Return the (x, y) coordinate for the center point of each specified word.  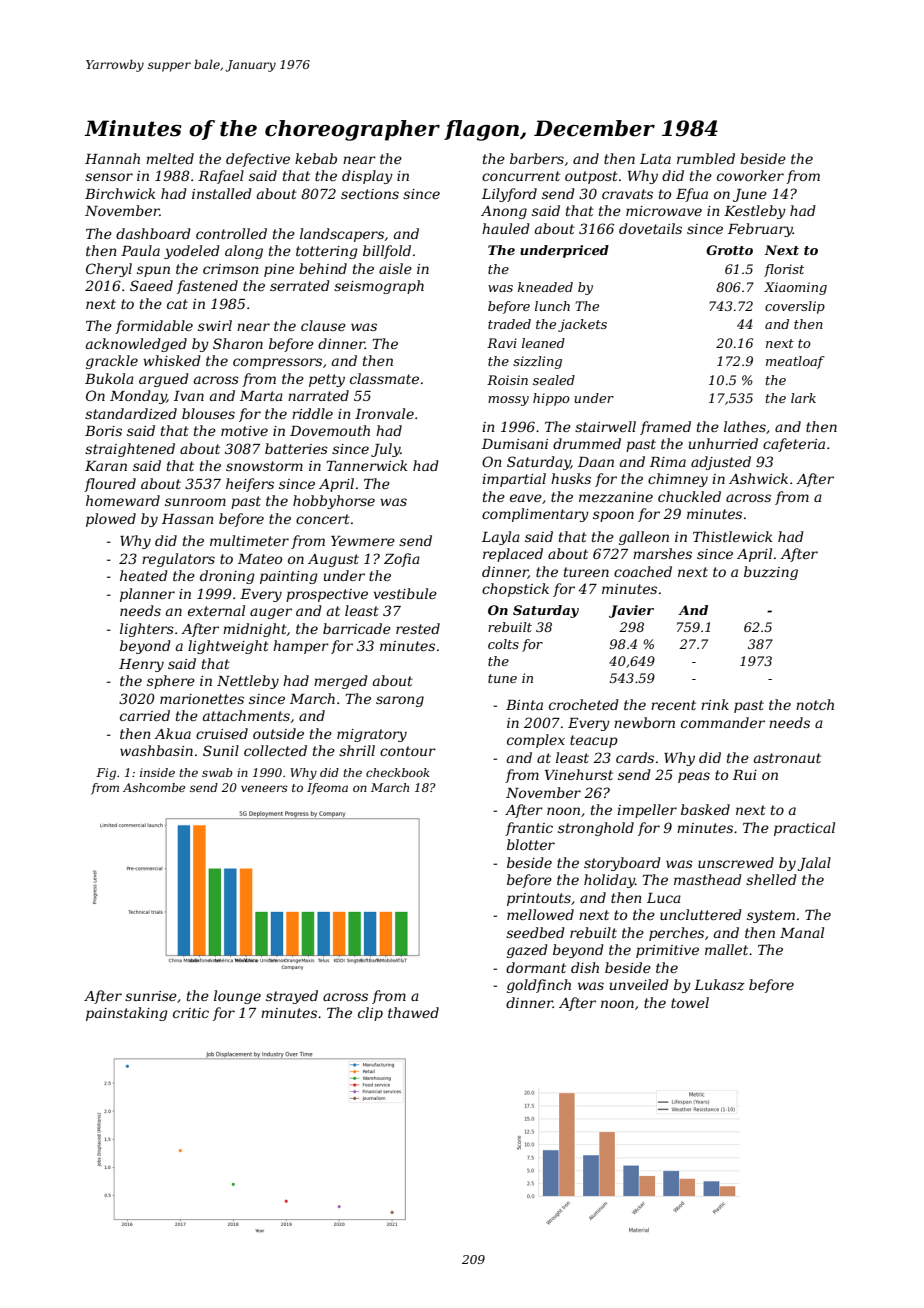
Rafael (221, 177)
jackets (582, 325)
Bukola (109, 378)
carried (145, 715)
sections (370, 194)
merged (341, 682)
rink (715, 704)
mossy (508, 401)
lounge (237, 997)
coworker (750, 175)
